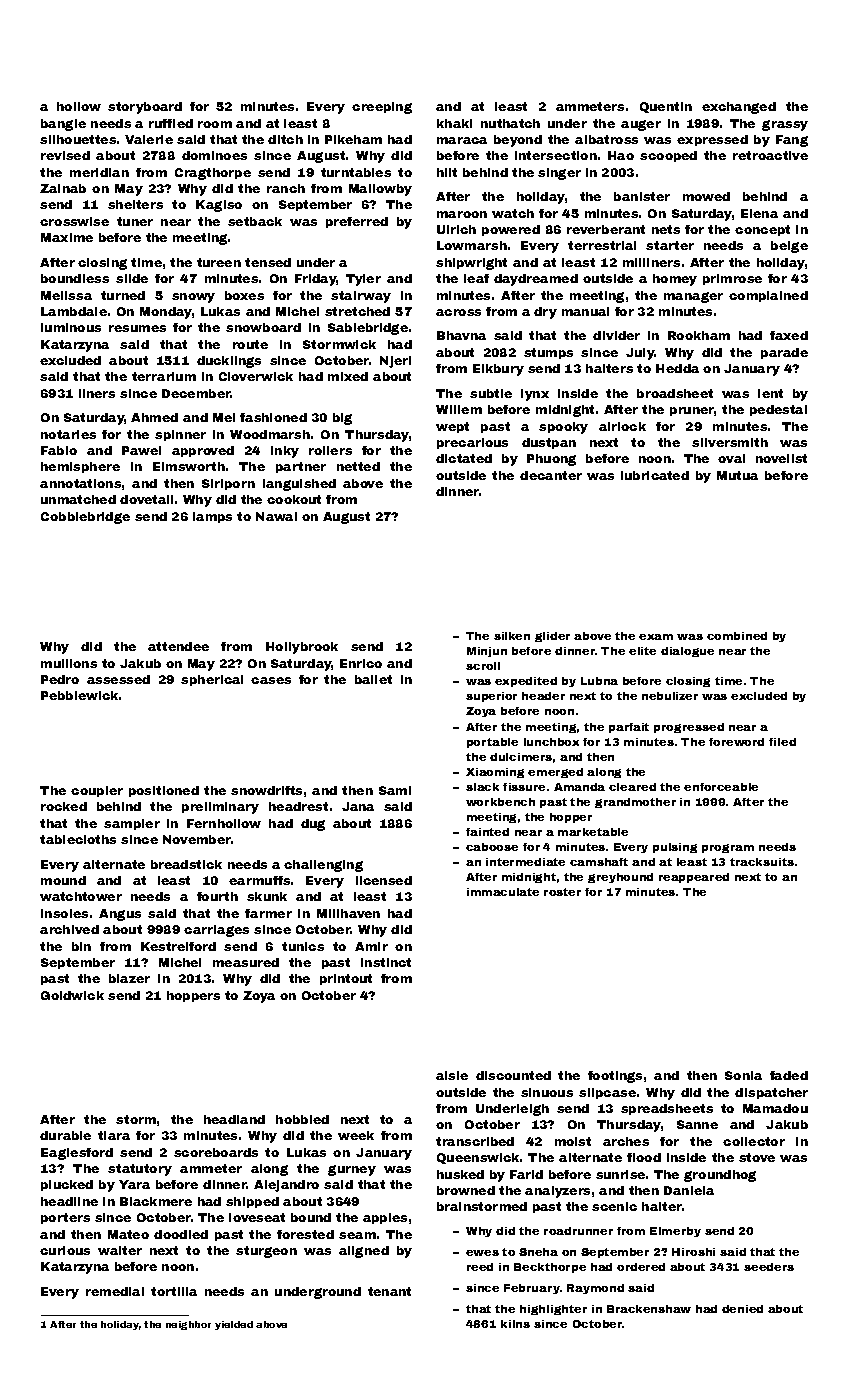 This image has width=849, height=1400. What do you see at coordinates (737, 475) in the image?
I see `Mutua` at bounding box center [737, 475].
